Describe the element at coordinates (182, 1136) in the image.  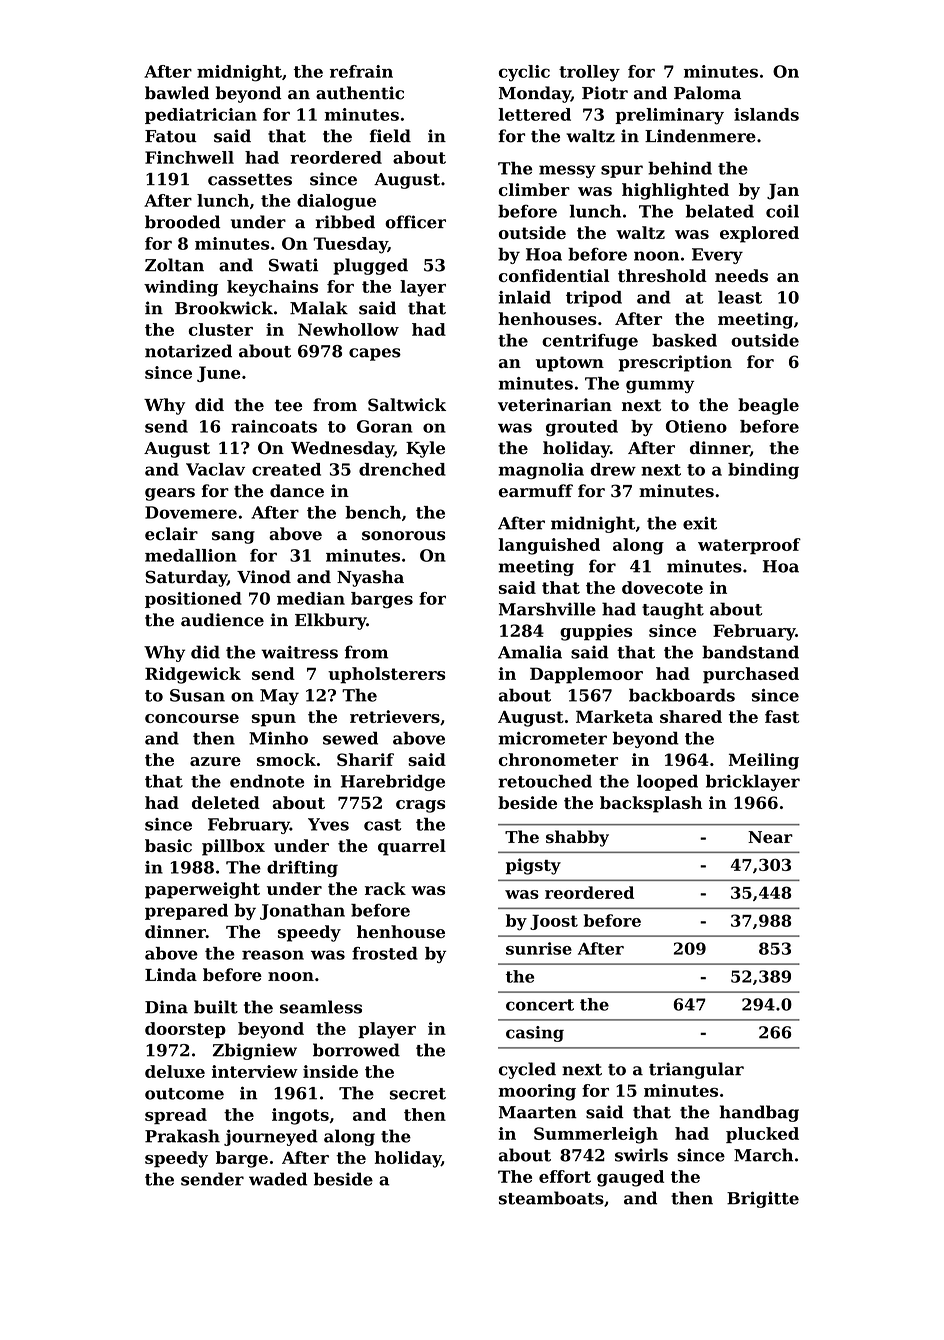
I see `Prakash` at that location.
